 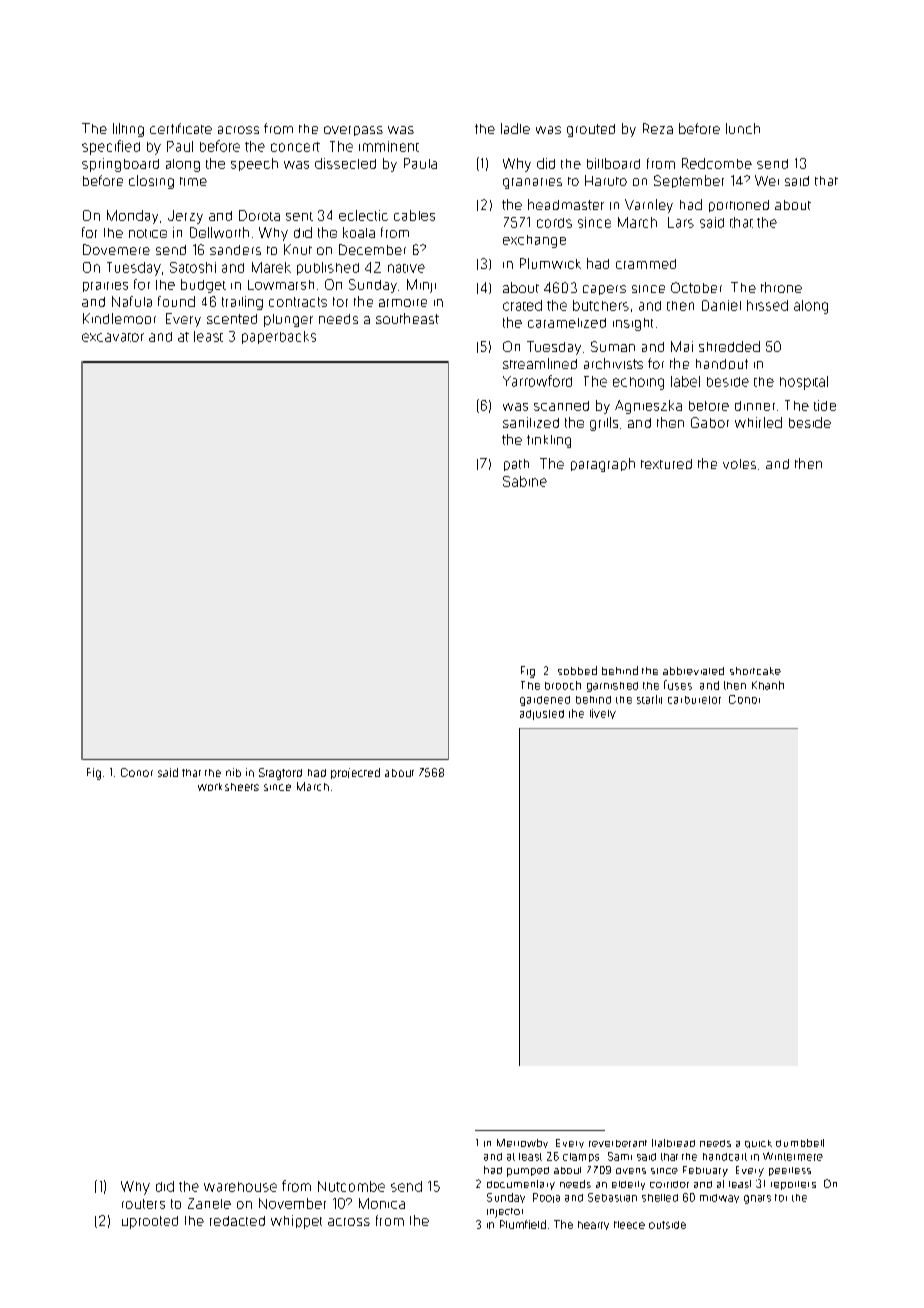 I want to click on path, so click(x=516, y=465).
